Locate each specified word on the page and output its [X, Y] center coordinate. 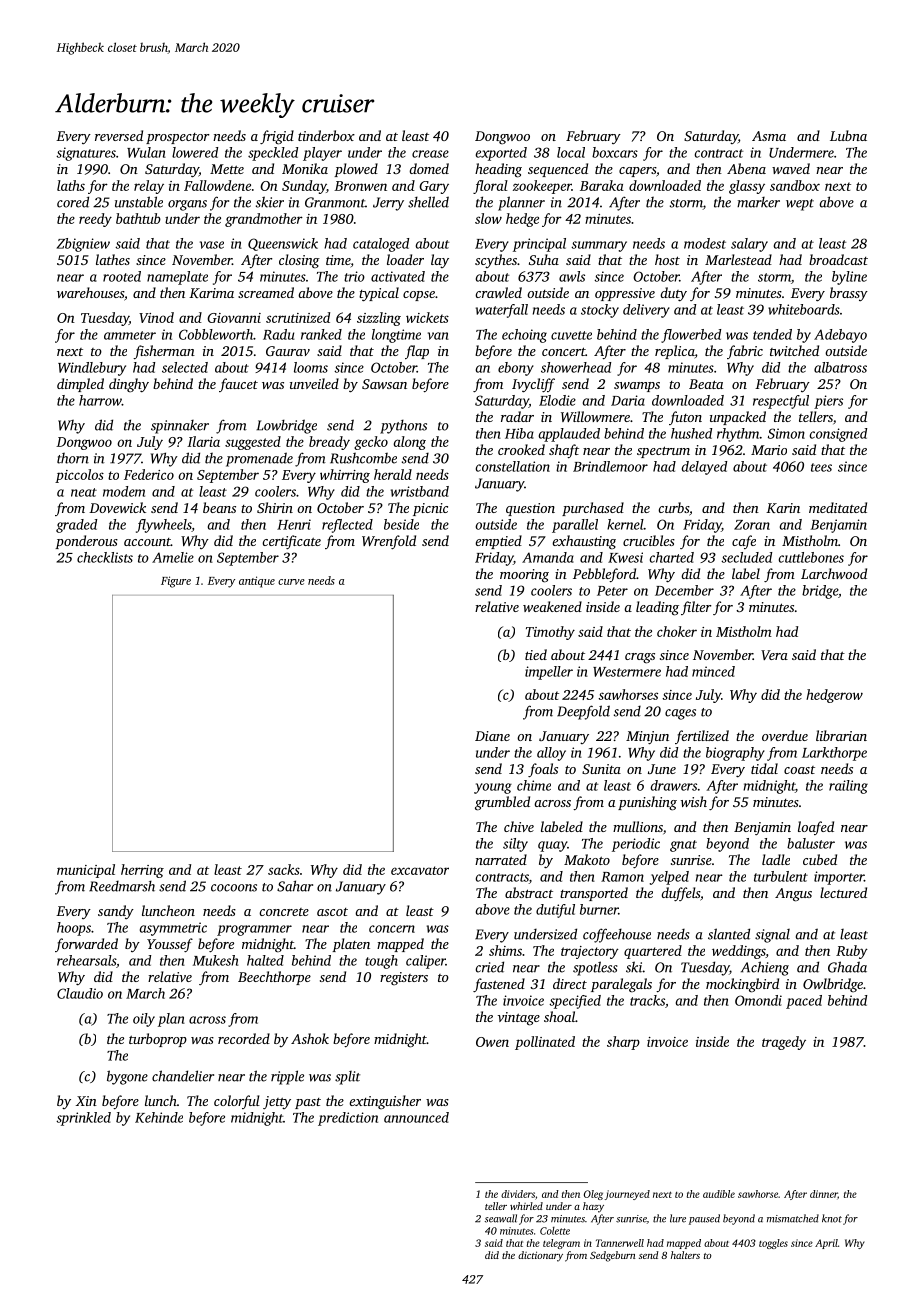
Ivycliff [533, 385]
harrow [100, 400]
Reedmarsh [122, 886]
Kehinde [159, 1117]
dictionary [540, 1256]
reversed [119, 135]
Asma [769, 136]
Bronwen [360, 186]
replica [675, 352]
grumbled [502, 803]
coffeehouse [617, 935]
